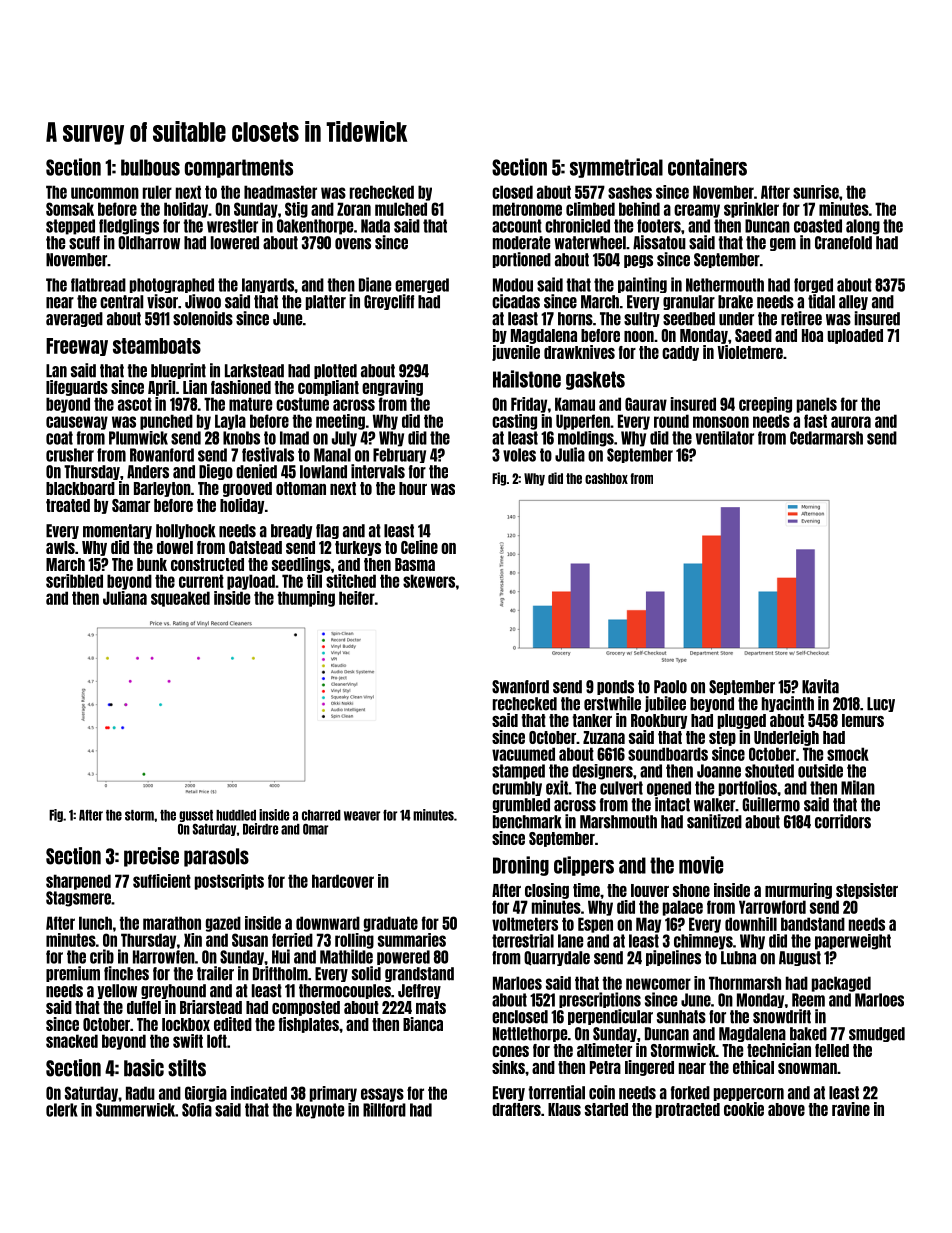  What do you see at coordinates (816, 192) in the screenshot?
I see `sunrise` at bounding box center [816, 192].
